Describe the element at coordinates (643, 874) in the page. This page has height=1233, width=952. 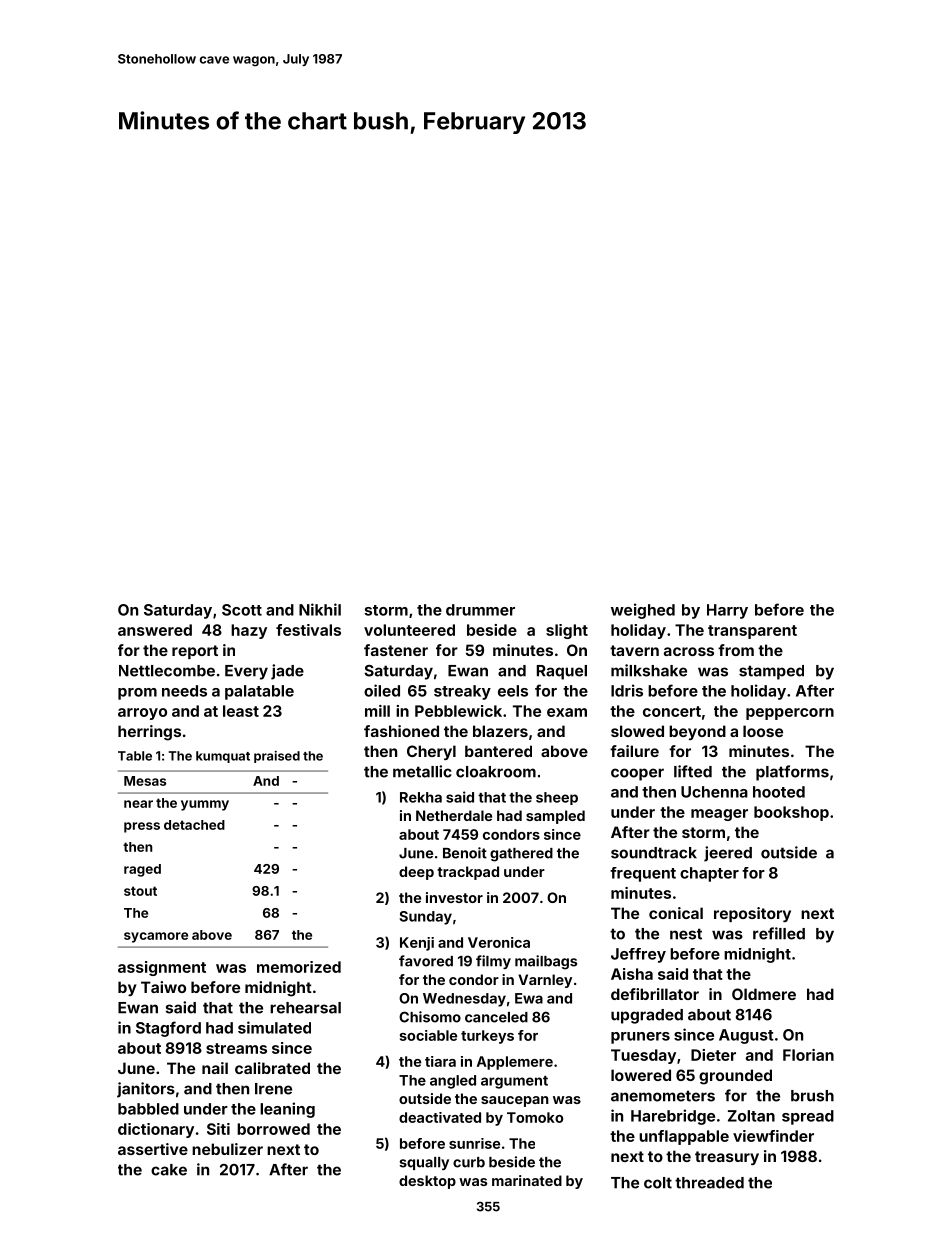
I see `frequent` at that location.
